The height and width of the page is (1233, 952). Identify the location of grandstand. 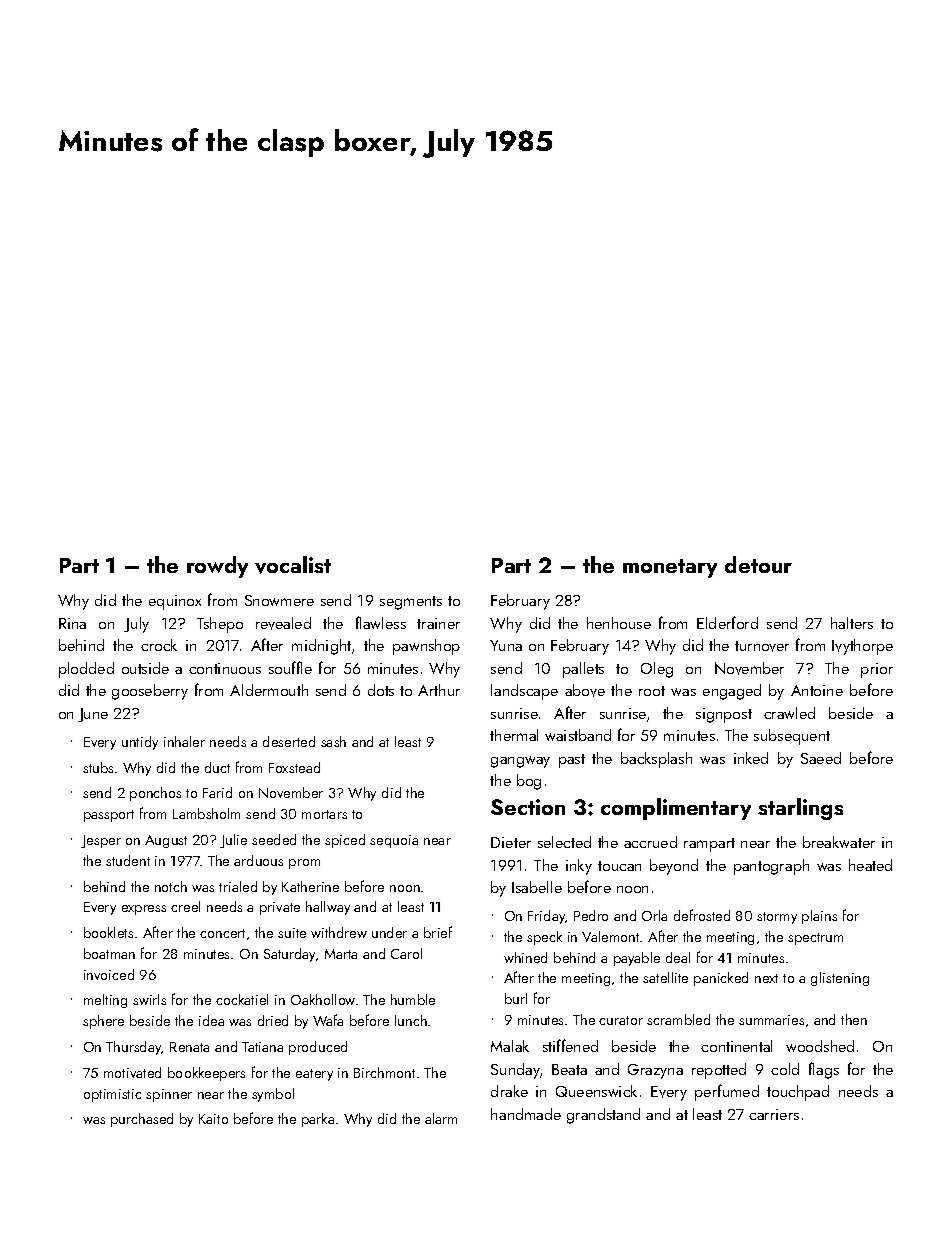
(603, 1116).
